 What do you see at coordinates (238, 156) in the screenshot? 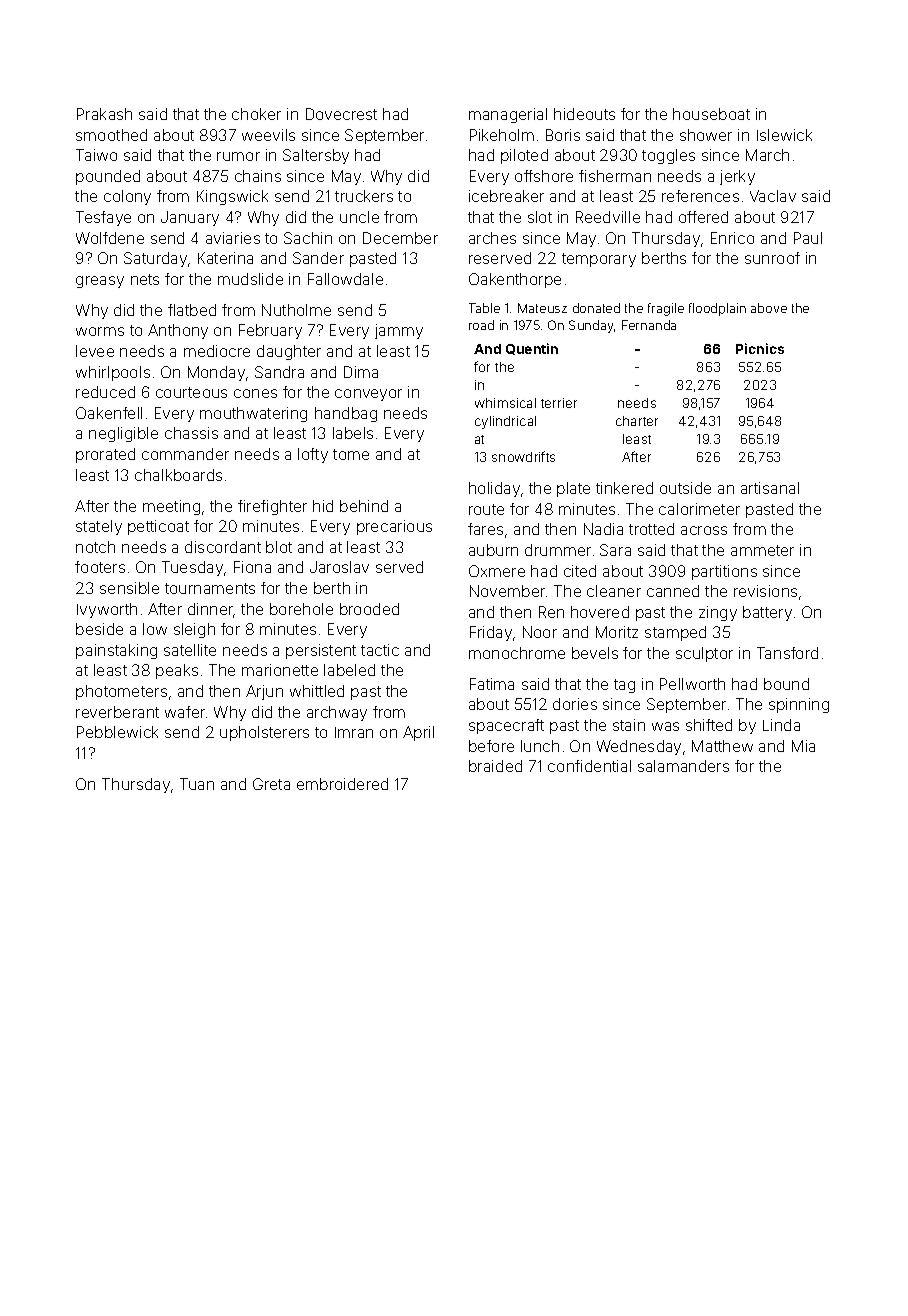
I see `rumor` at bounding box center [238, 156].
